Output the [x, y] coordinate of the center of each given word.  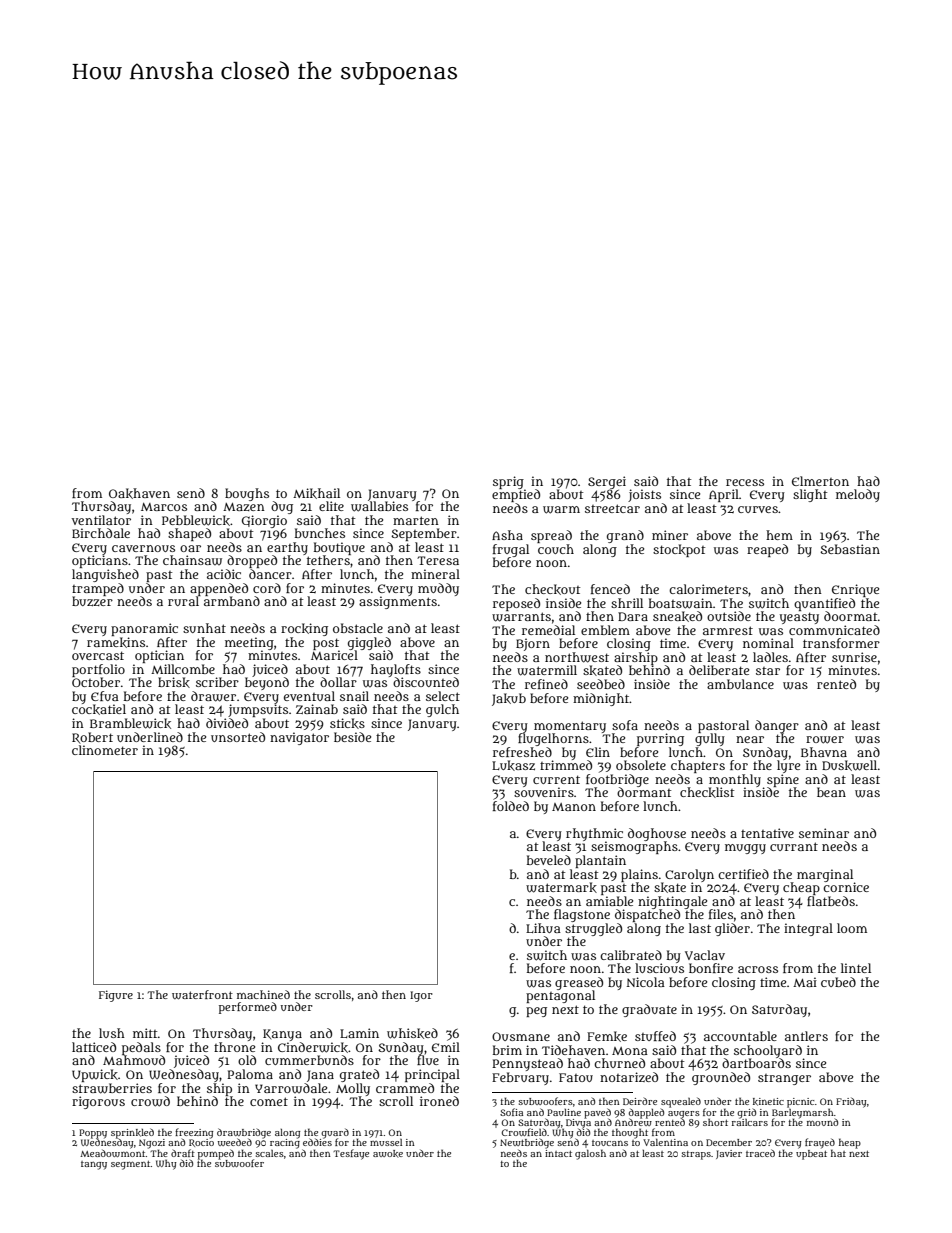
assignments [398, 602]
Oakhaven [139, 493]
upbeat [811, 1155]
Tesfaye [351, 1154]
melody [858, 495]
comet [269, 1101]
